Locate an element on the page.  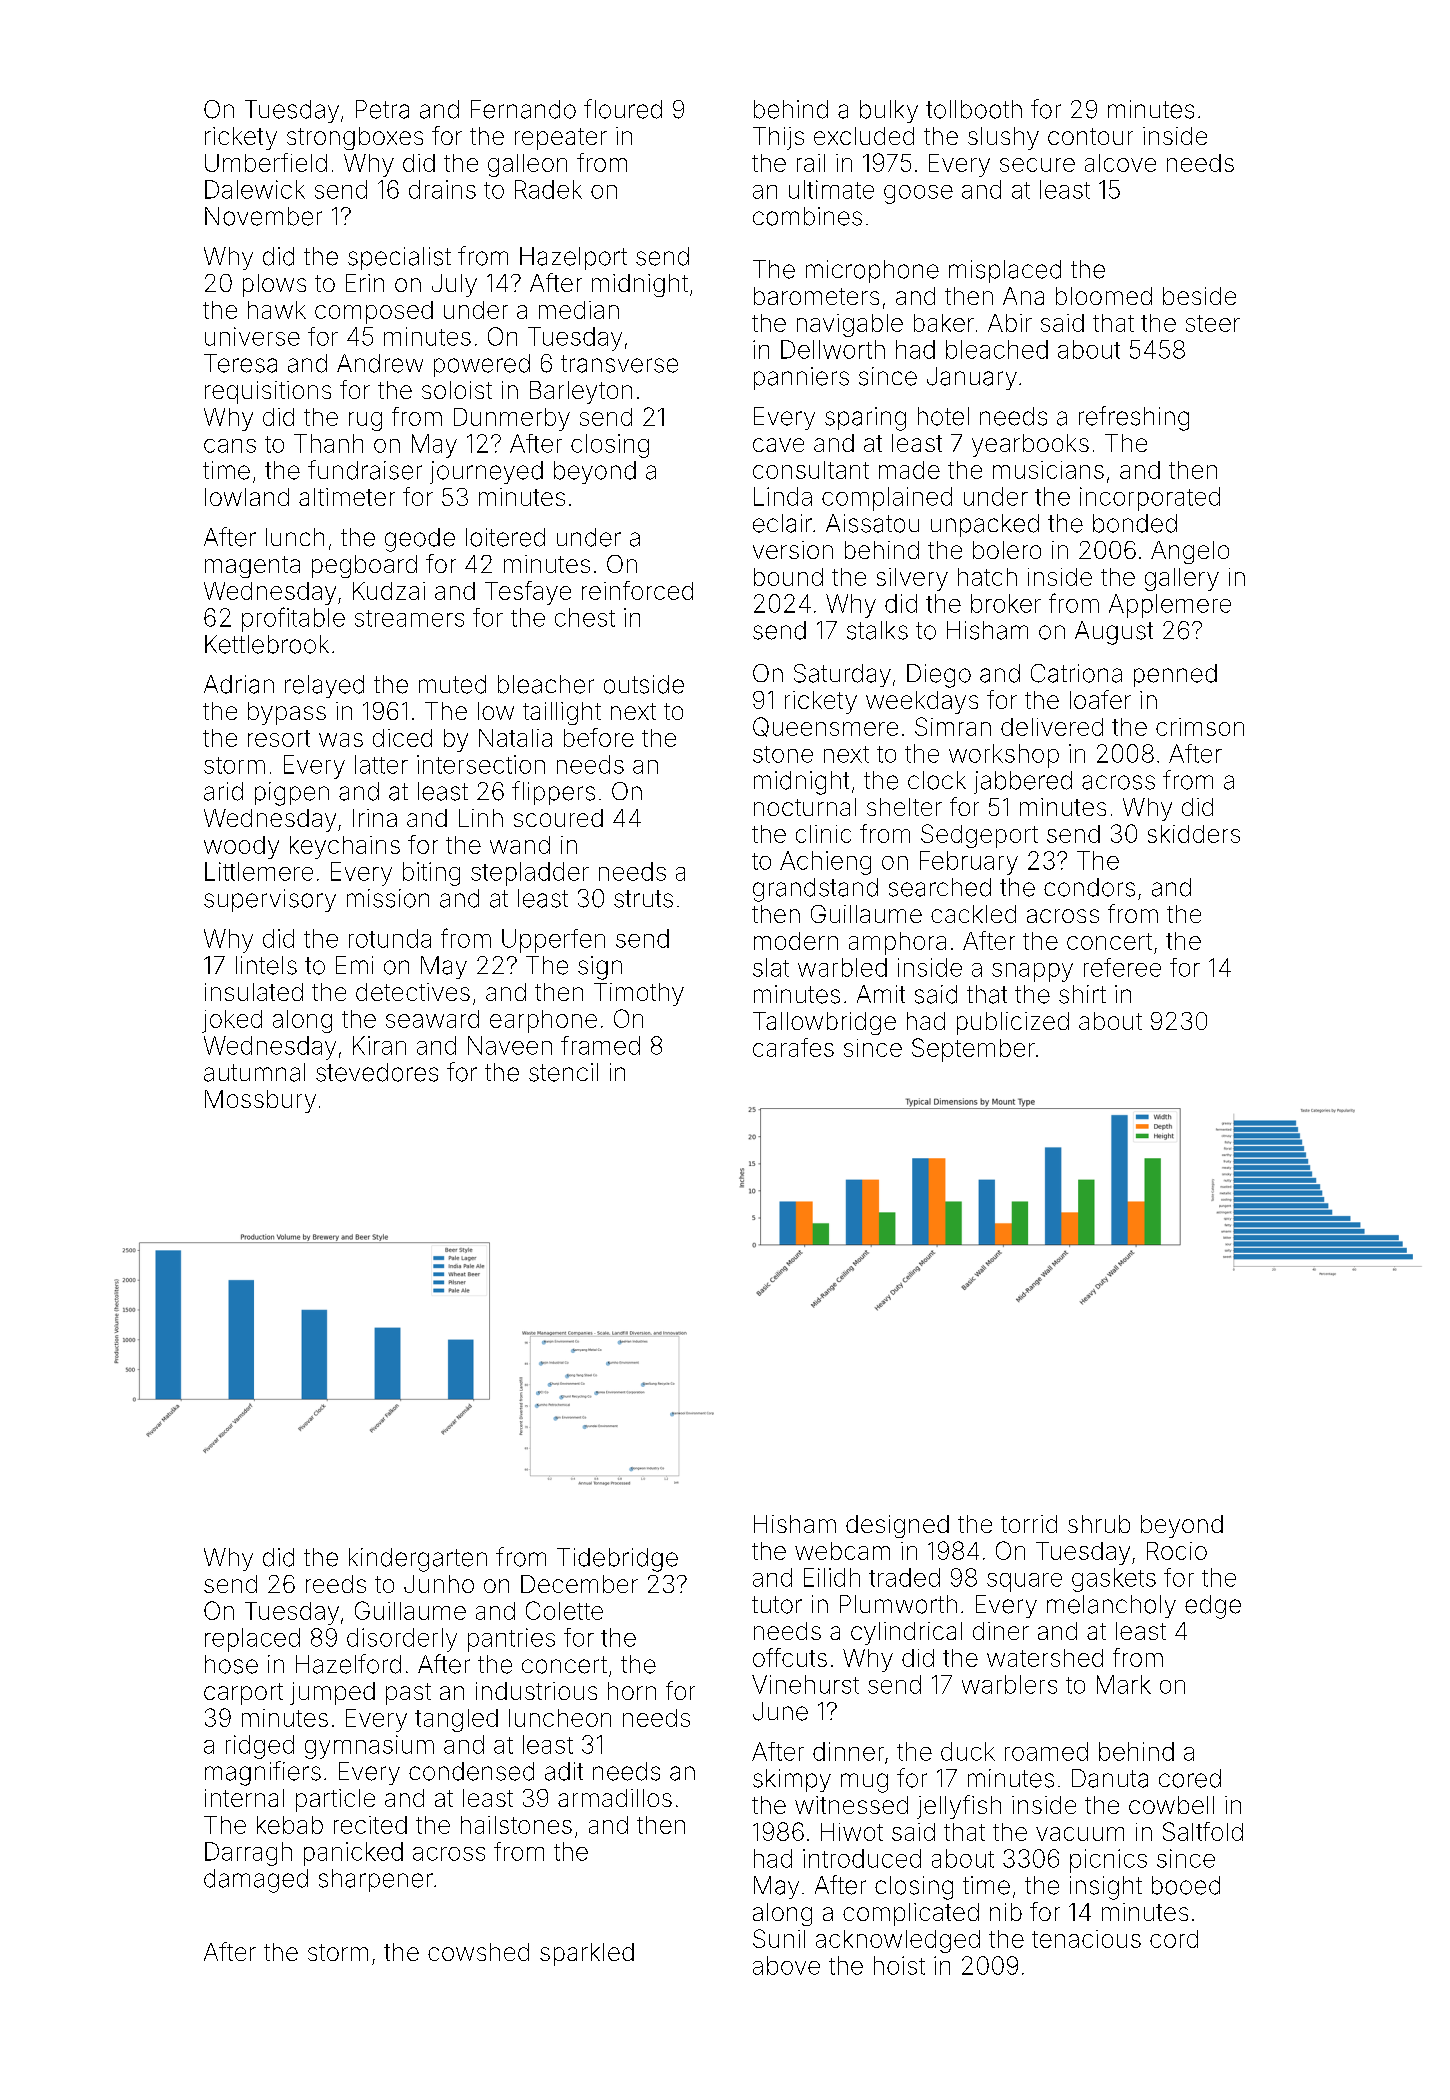
cord is located at coordinates (1174, 1939).
